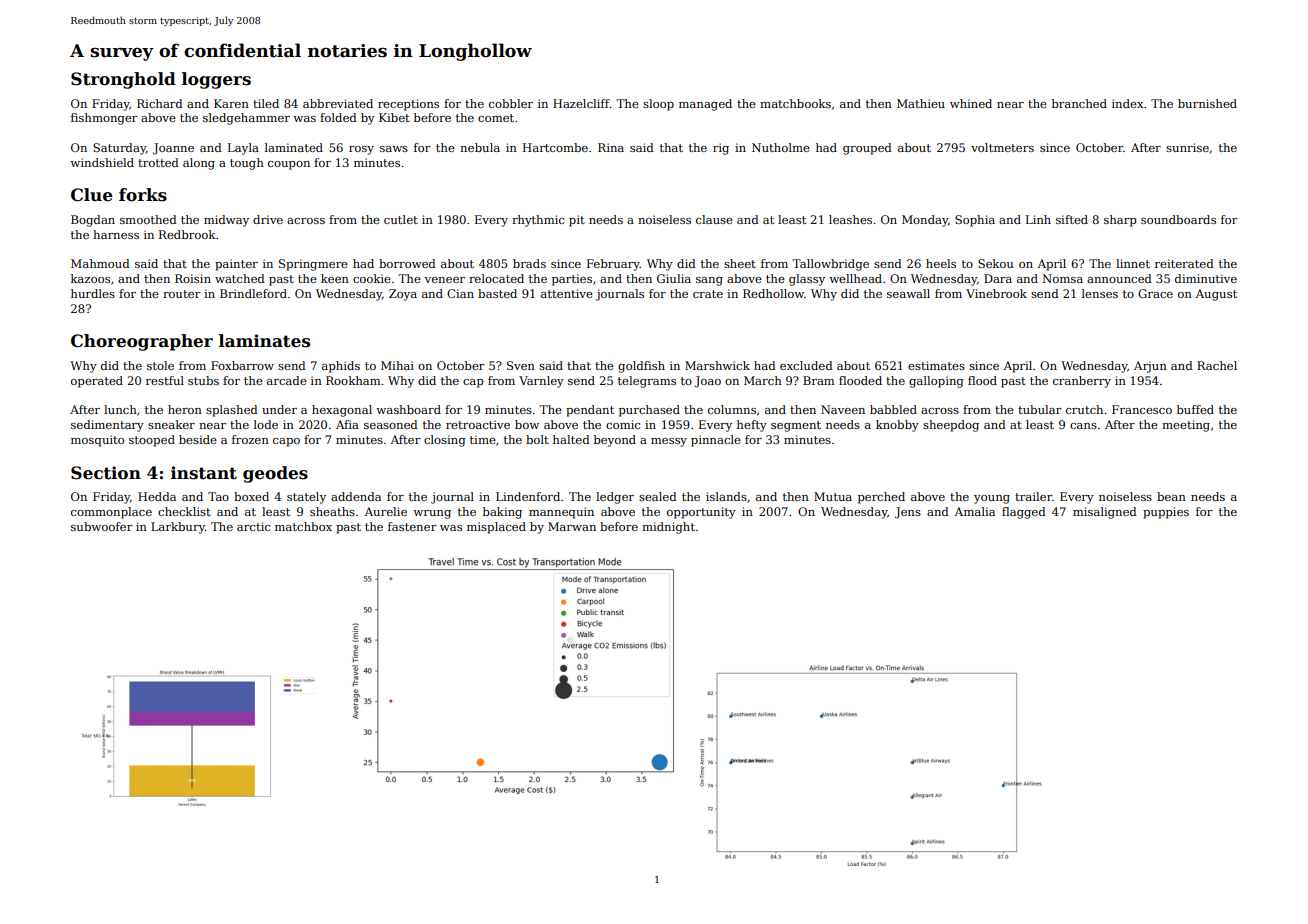 The width and height of the screenshot is (1308, 924). I want to click on misplaced, so click(496, 528).
